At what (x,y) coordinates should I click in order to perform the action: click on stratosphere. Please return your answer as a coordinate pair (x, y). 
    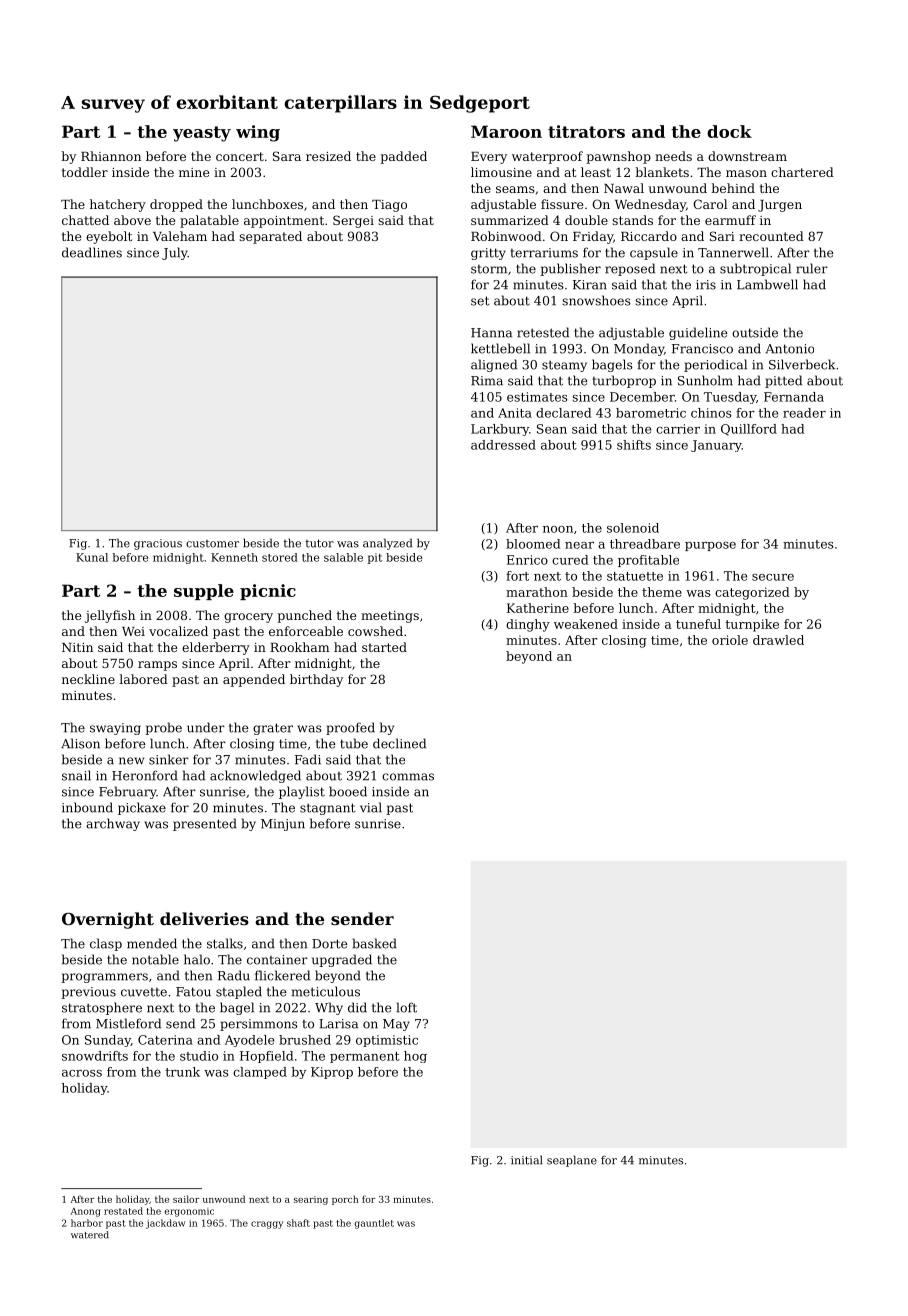
    Looking at the image, I should click on (102, 1008).
